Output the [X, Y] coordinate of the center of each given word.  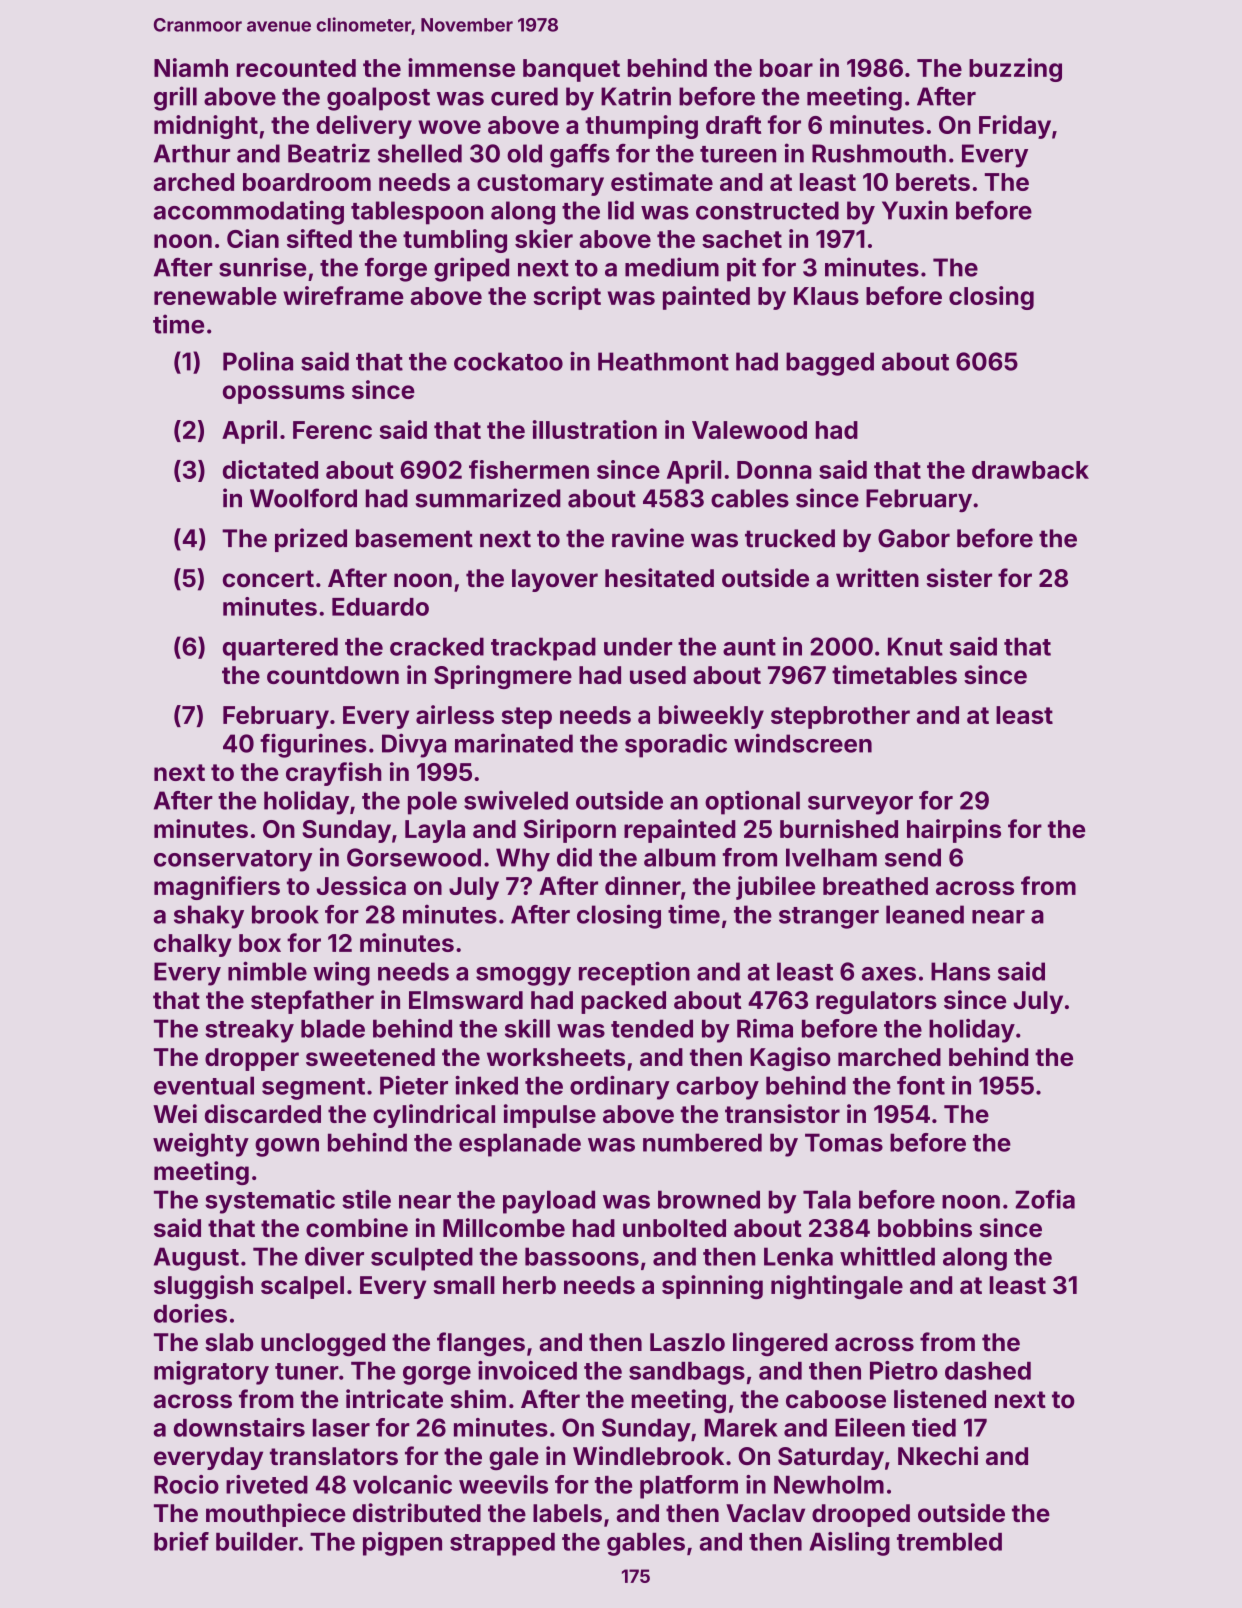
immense [461, 67]
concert [268, 579]
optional [752, 802]
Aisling [849, 1544]
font [921, 1085]
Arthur [192, 153]
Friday [1015, 127]
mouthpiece [276, 1515]
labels [567, 1513]
